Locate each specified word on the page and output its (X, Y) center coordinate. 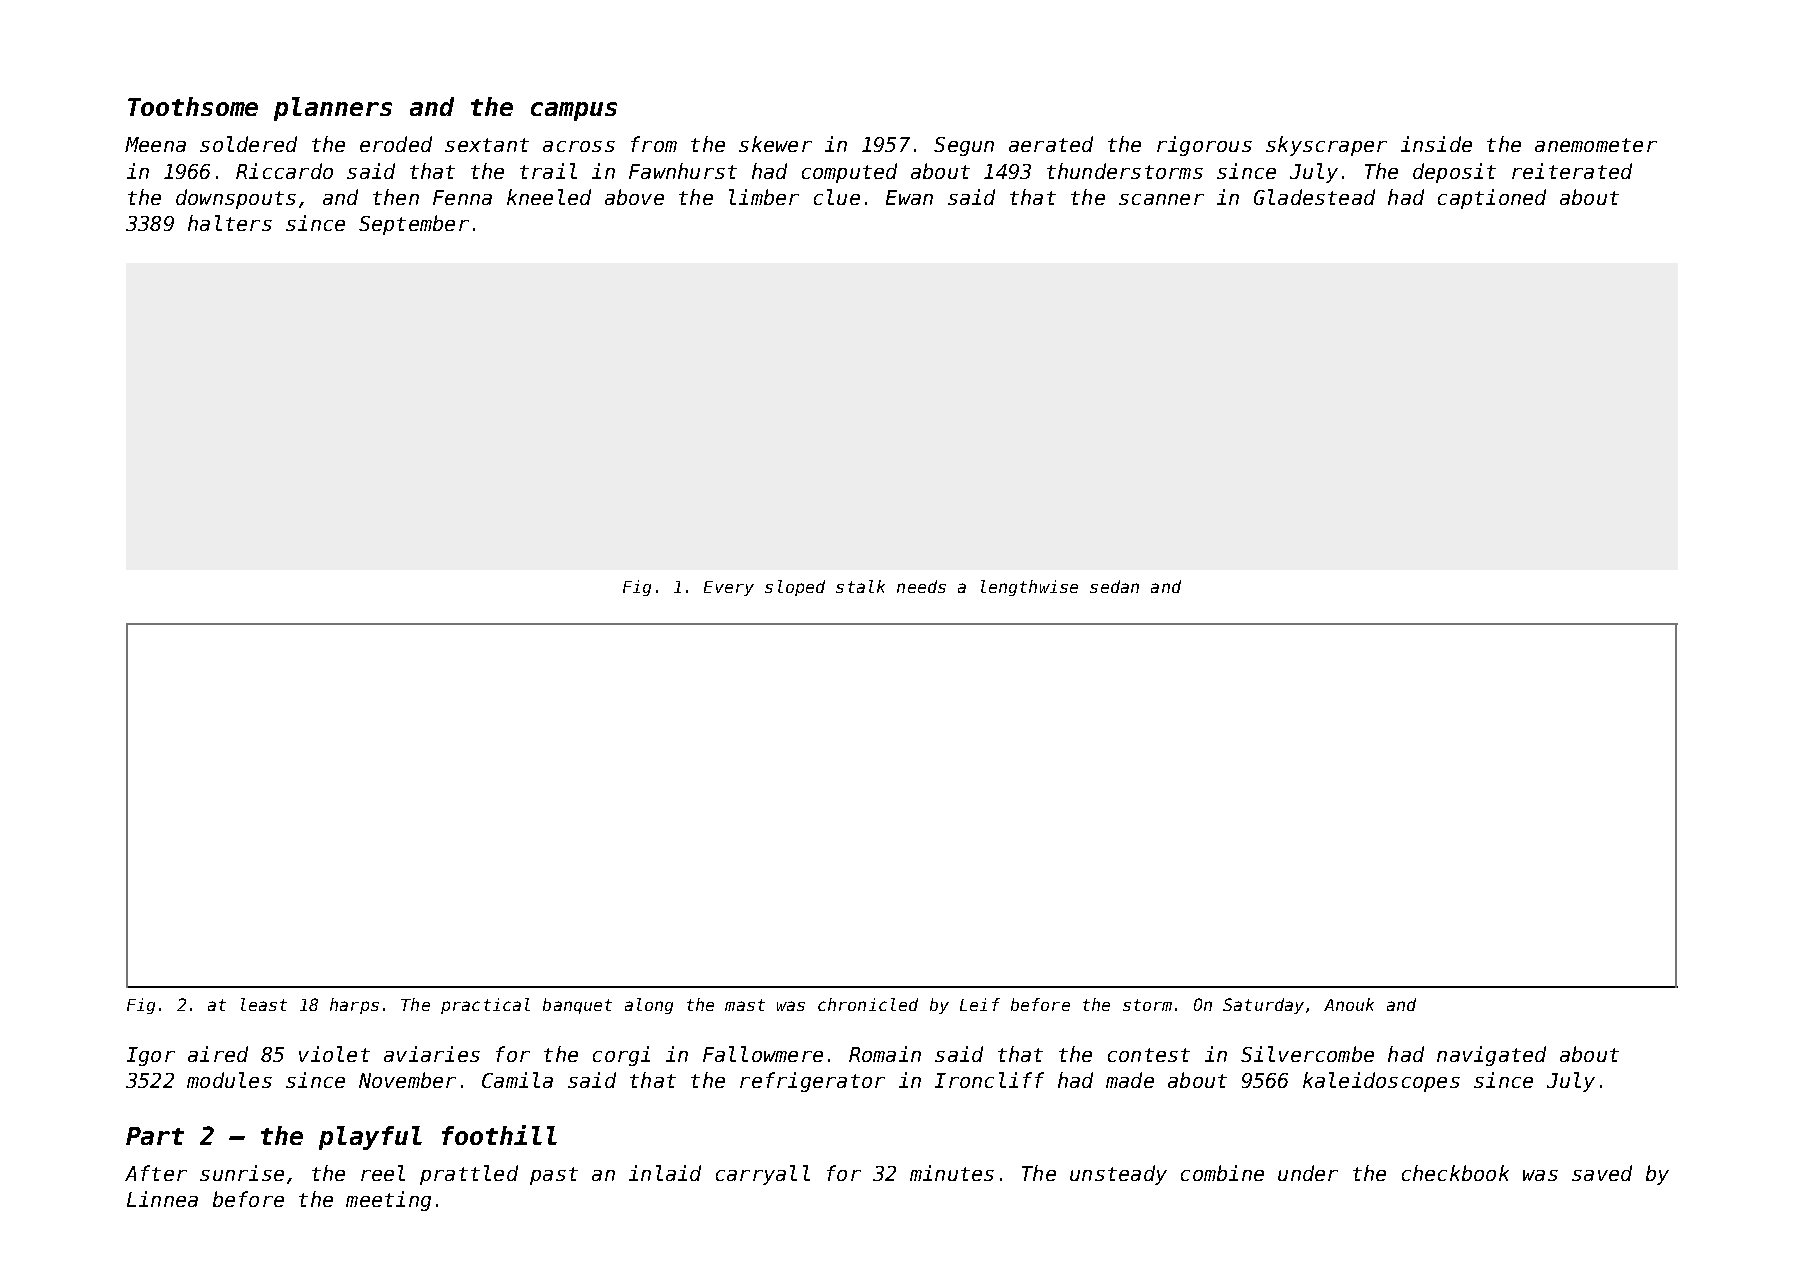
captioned (1492, 199)
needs (921, 586)
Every (729, 588)
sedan (1114, 586)
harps (354, 1006)
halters (230, 223)
